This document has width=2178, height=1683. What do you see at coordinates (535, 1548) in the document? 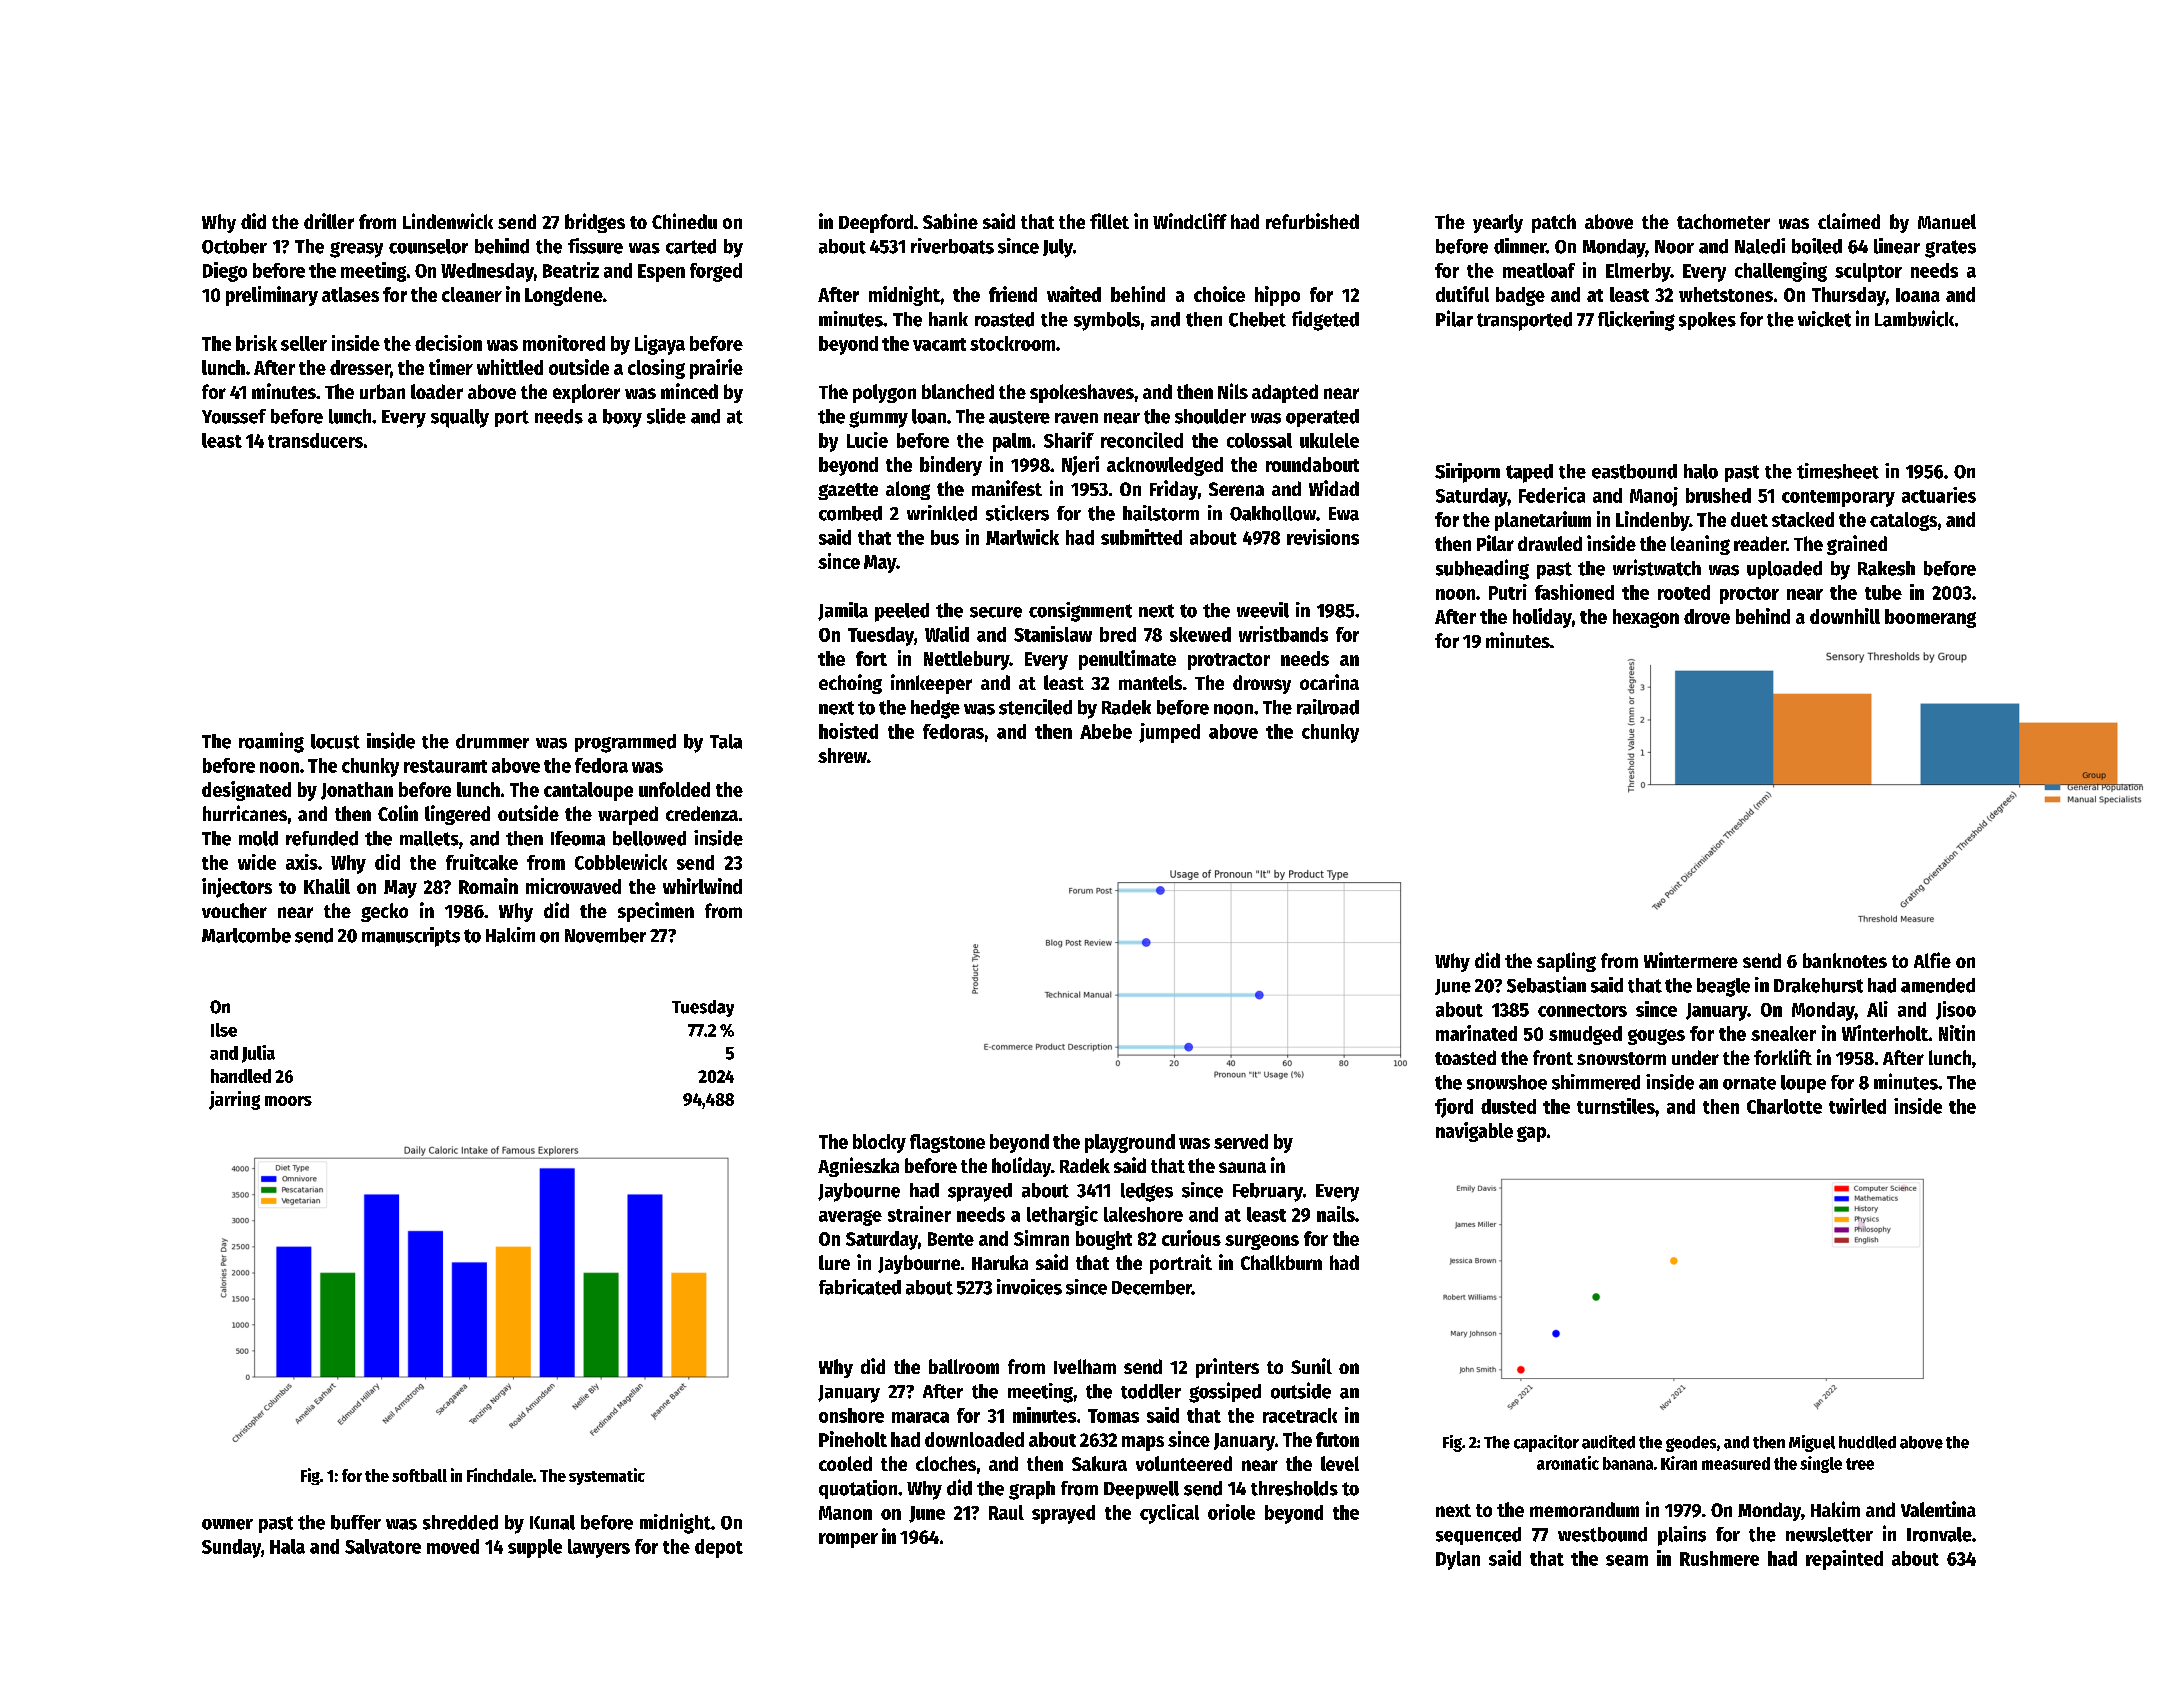
I see `supple` at bounding box center [535, 1548].
